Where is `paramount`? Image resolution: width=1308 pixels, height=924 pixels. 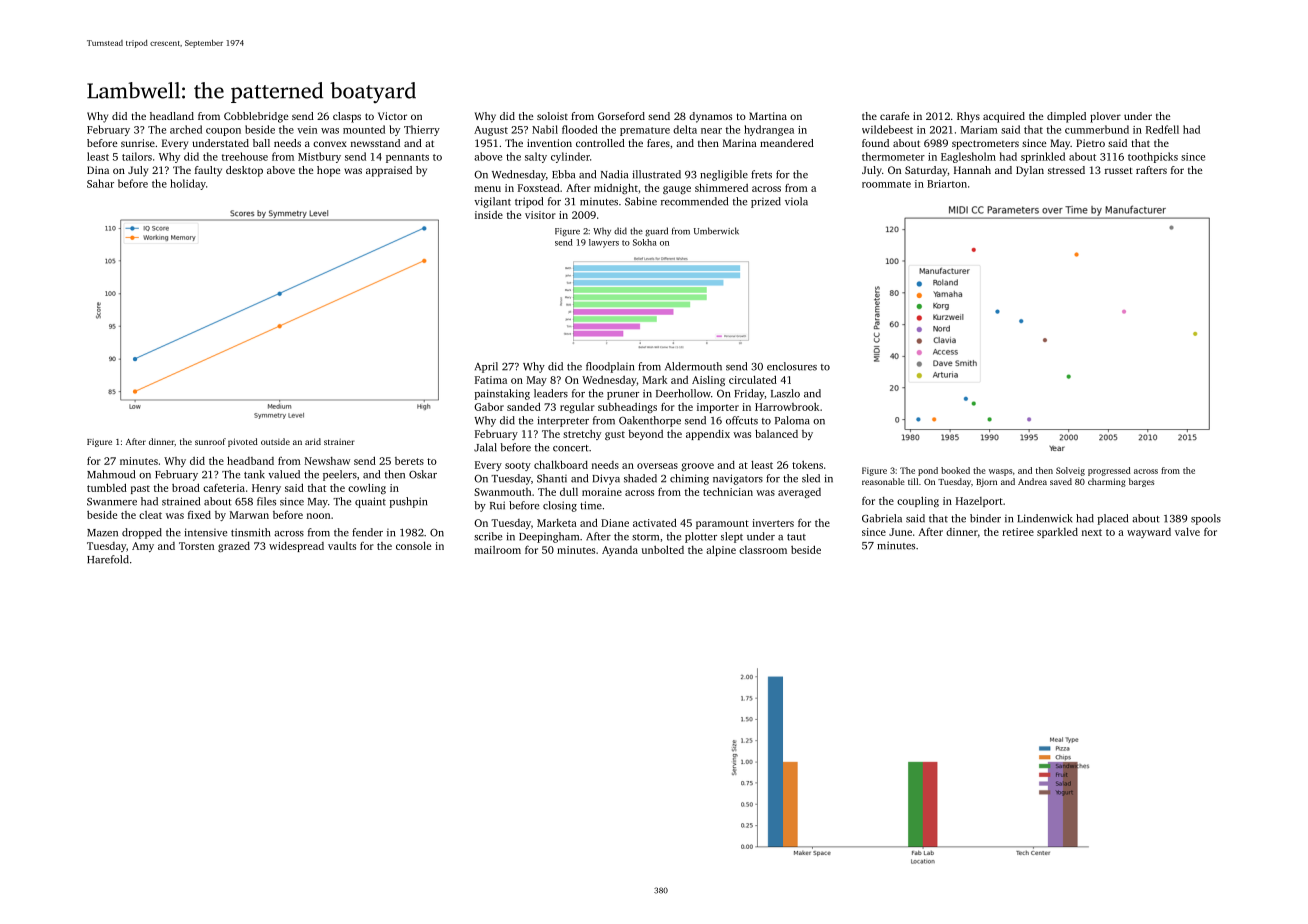 paramount is located at coordinates (722, 524).
